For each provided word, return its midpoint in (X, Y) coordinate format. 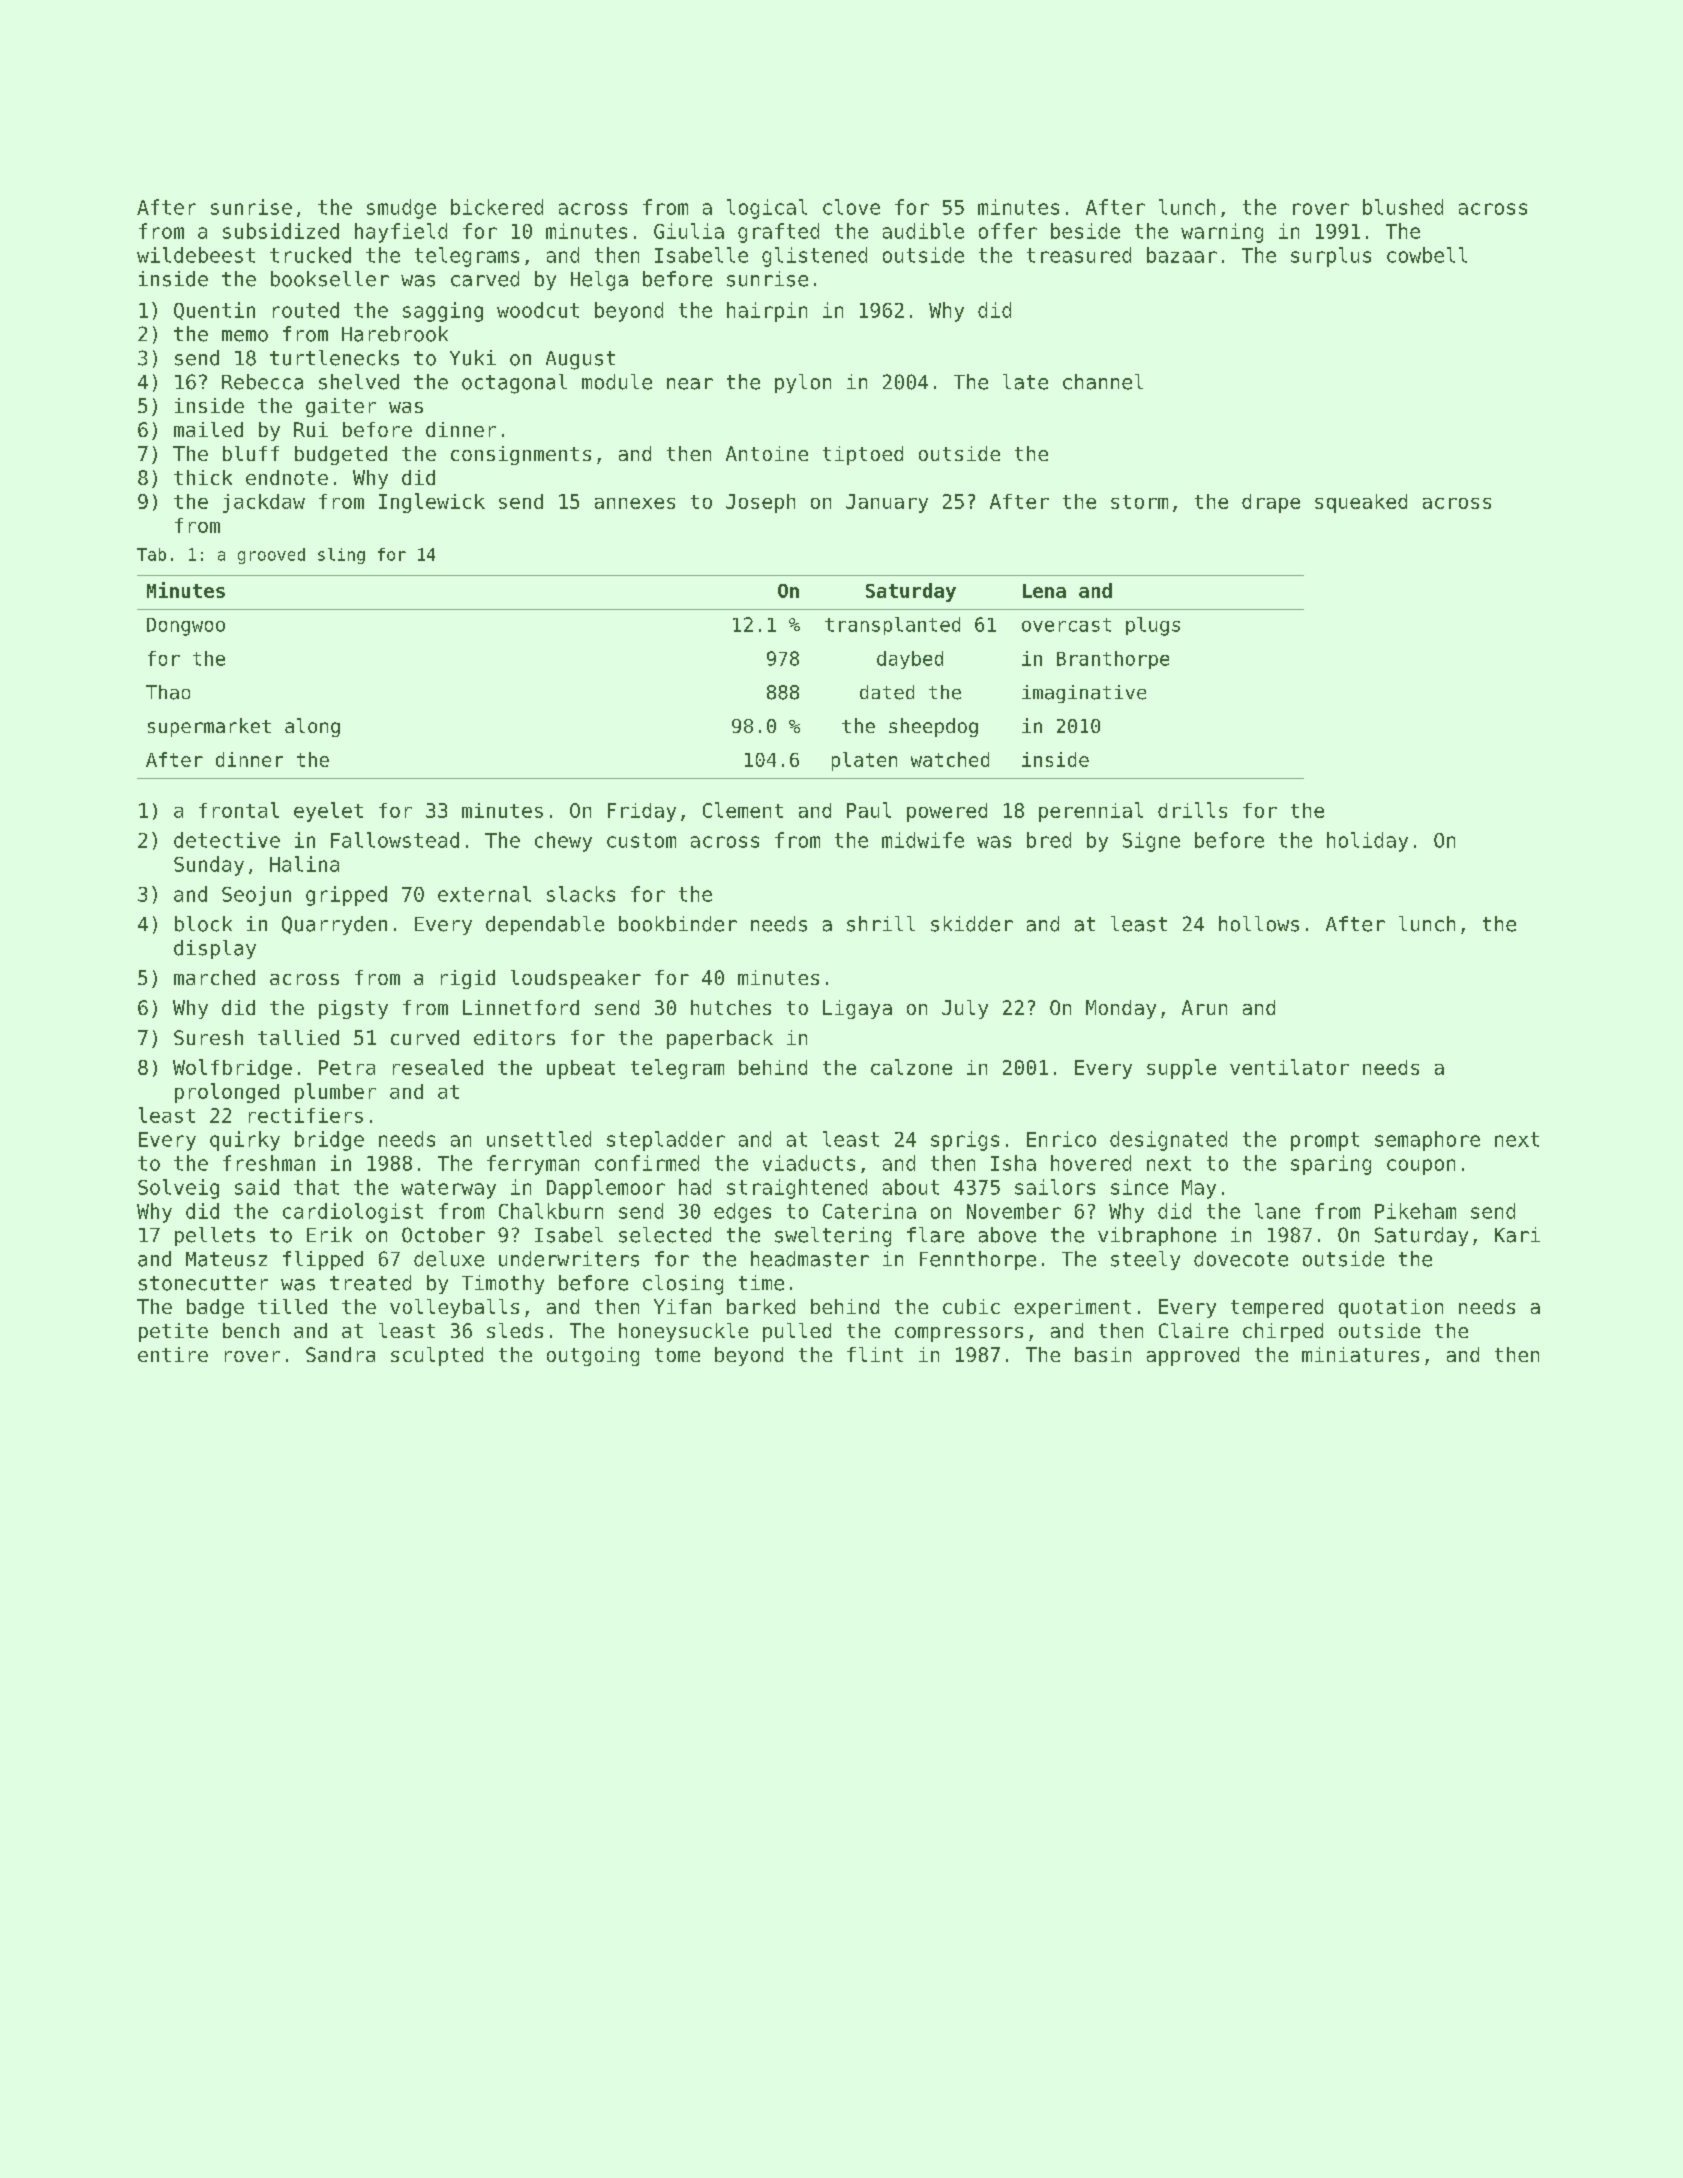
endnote (287, 477)
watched (950, 759)
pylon (803, 383)
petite (173, 1332)
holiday (1367, 842)
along (312, 727)
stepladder (666, 1141)
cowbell (1427, 255)
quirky (245, 1141)
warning (1222, 233)
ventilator (1289, 1067)
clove (851, 207)
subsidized (281, 231)
